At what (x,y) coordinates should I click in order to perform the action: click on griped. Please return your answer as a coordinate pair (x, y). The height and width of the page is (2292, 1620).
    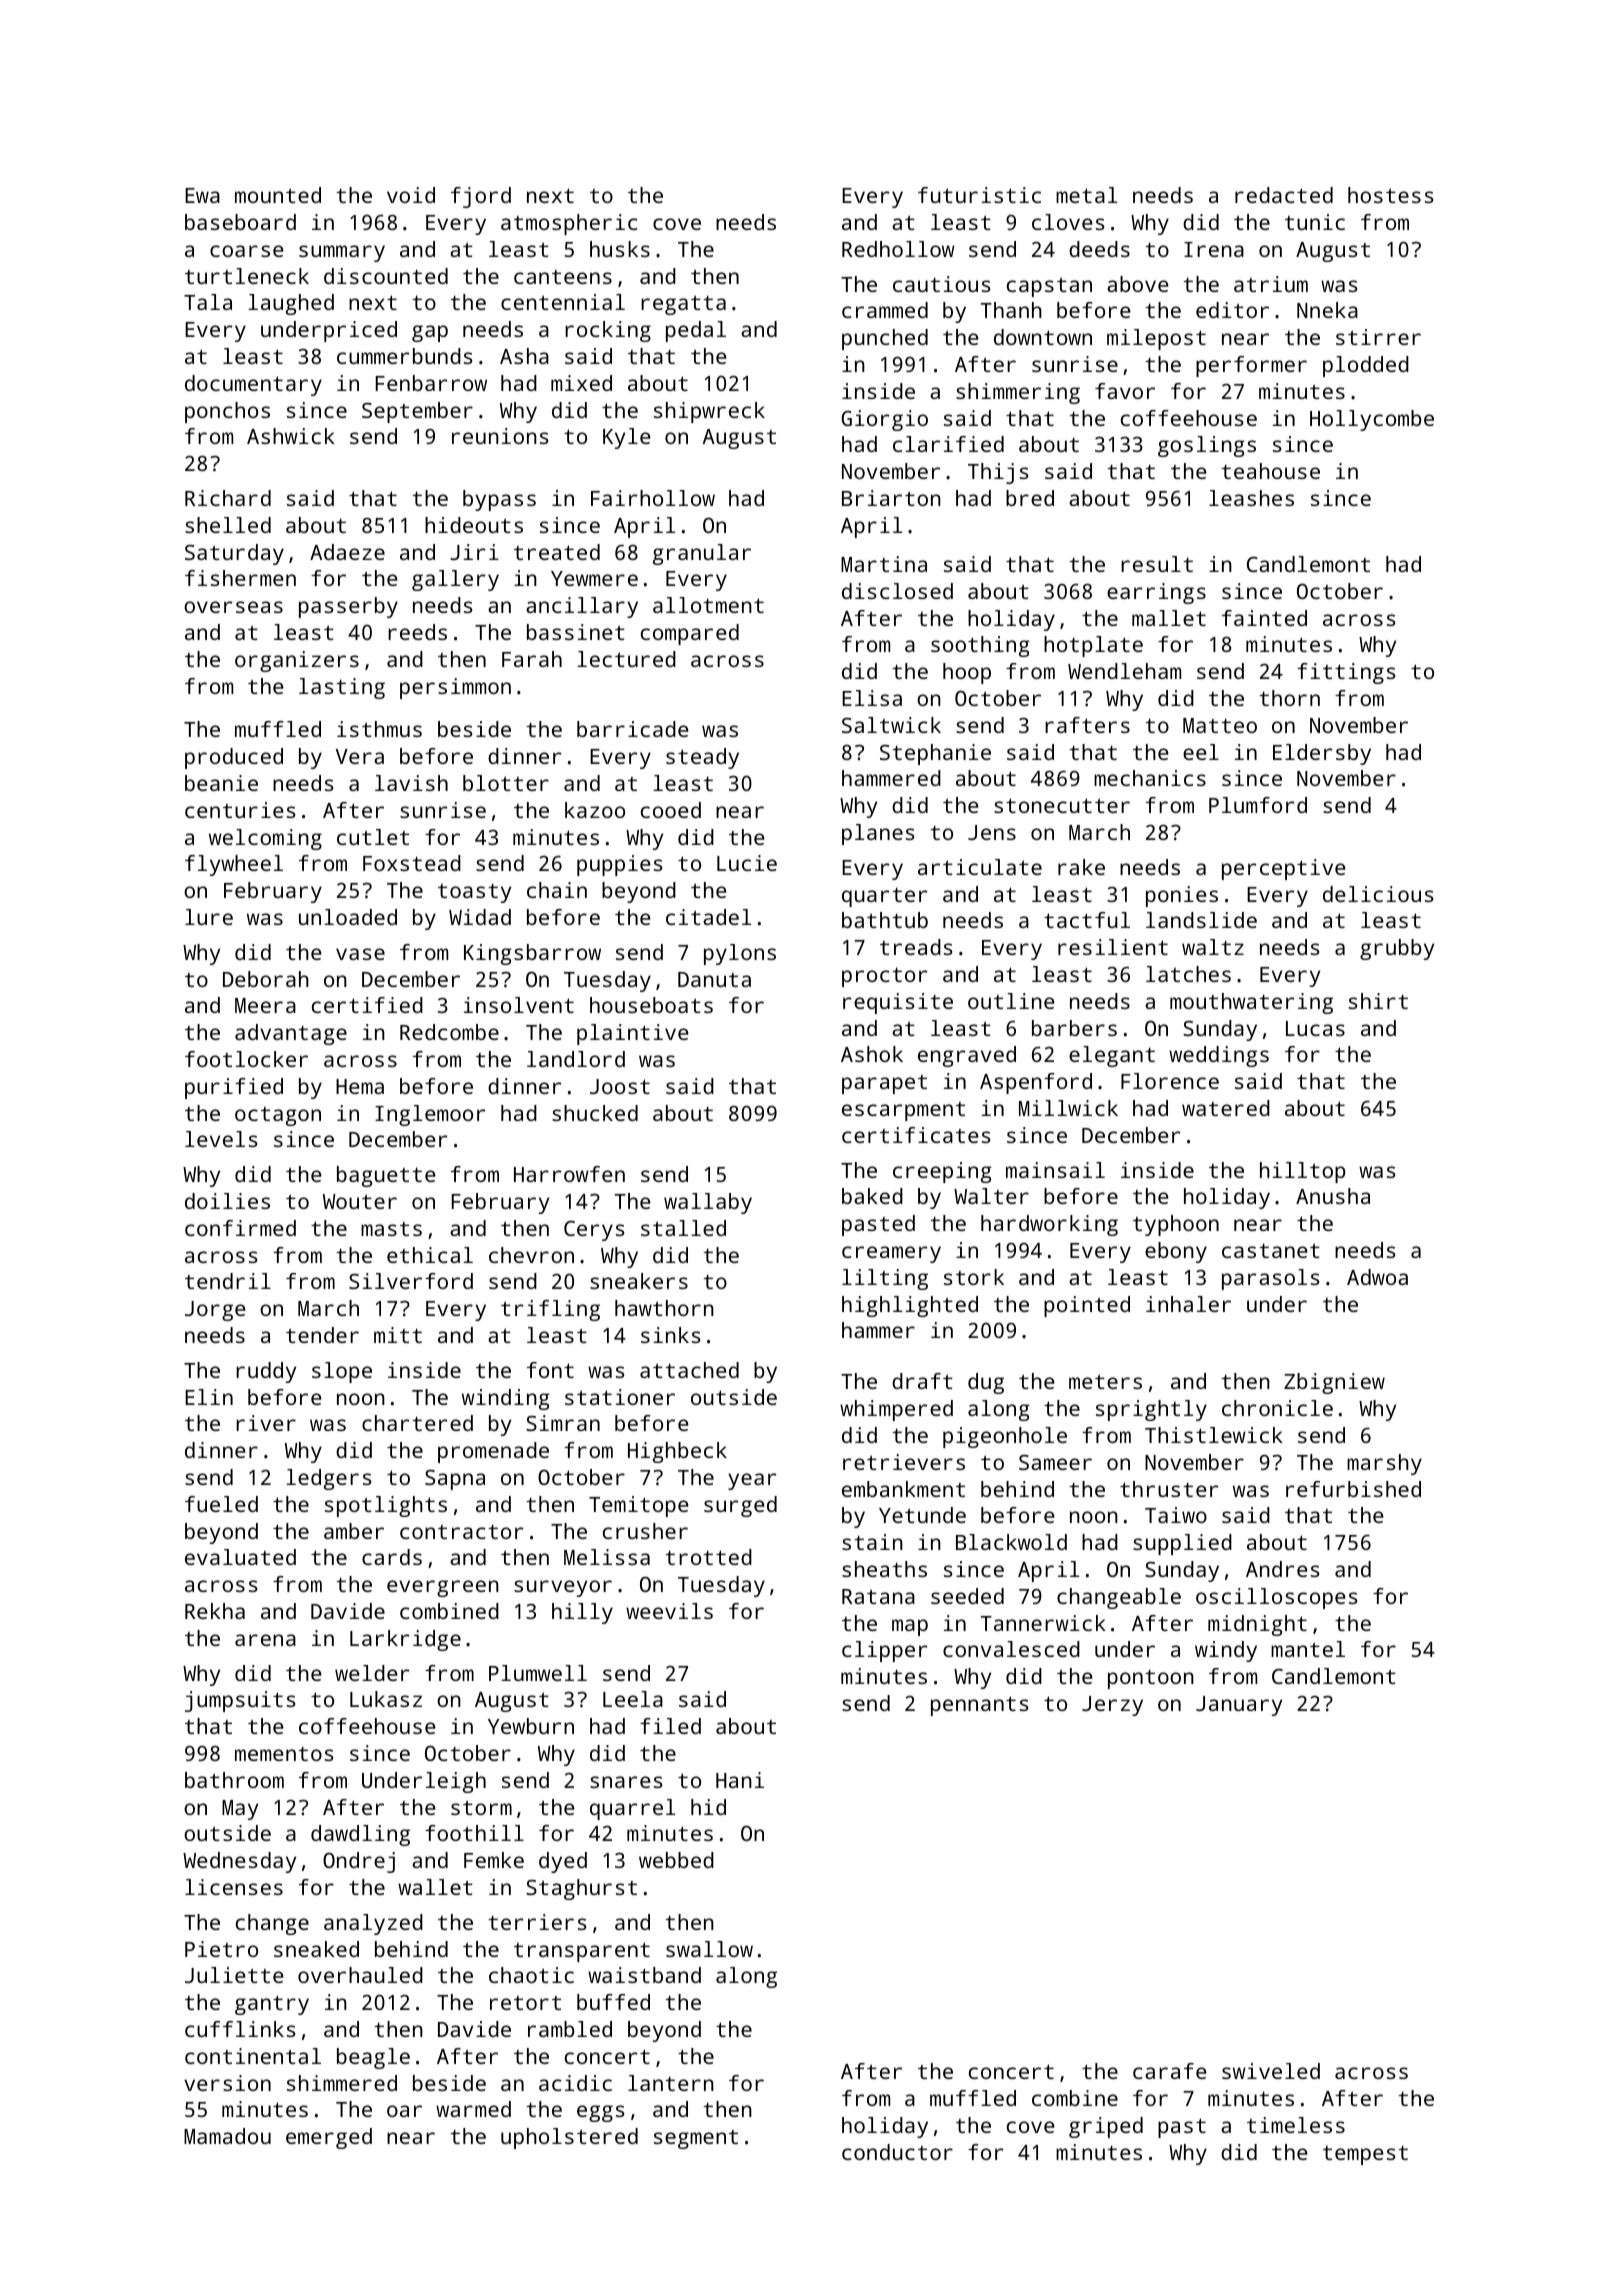
    Looking at the image, I should click on (1106, 2127).
